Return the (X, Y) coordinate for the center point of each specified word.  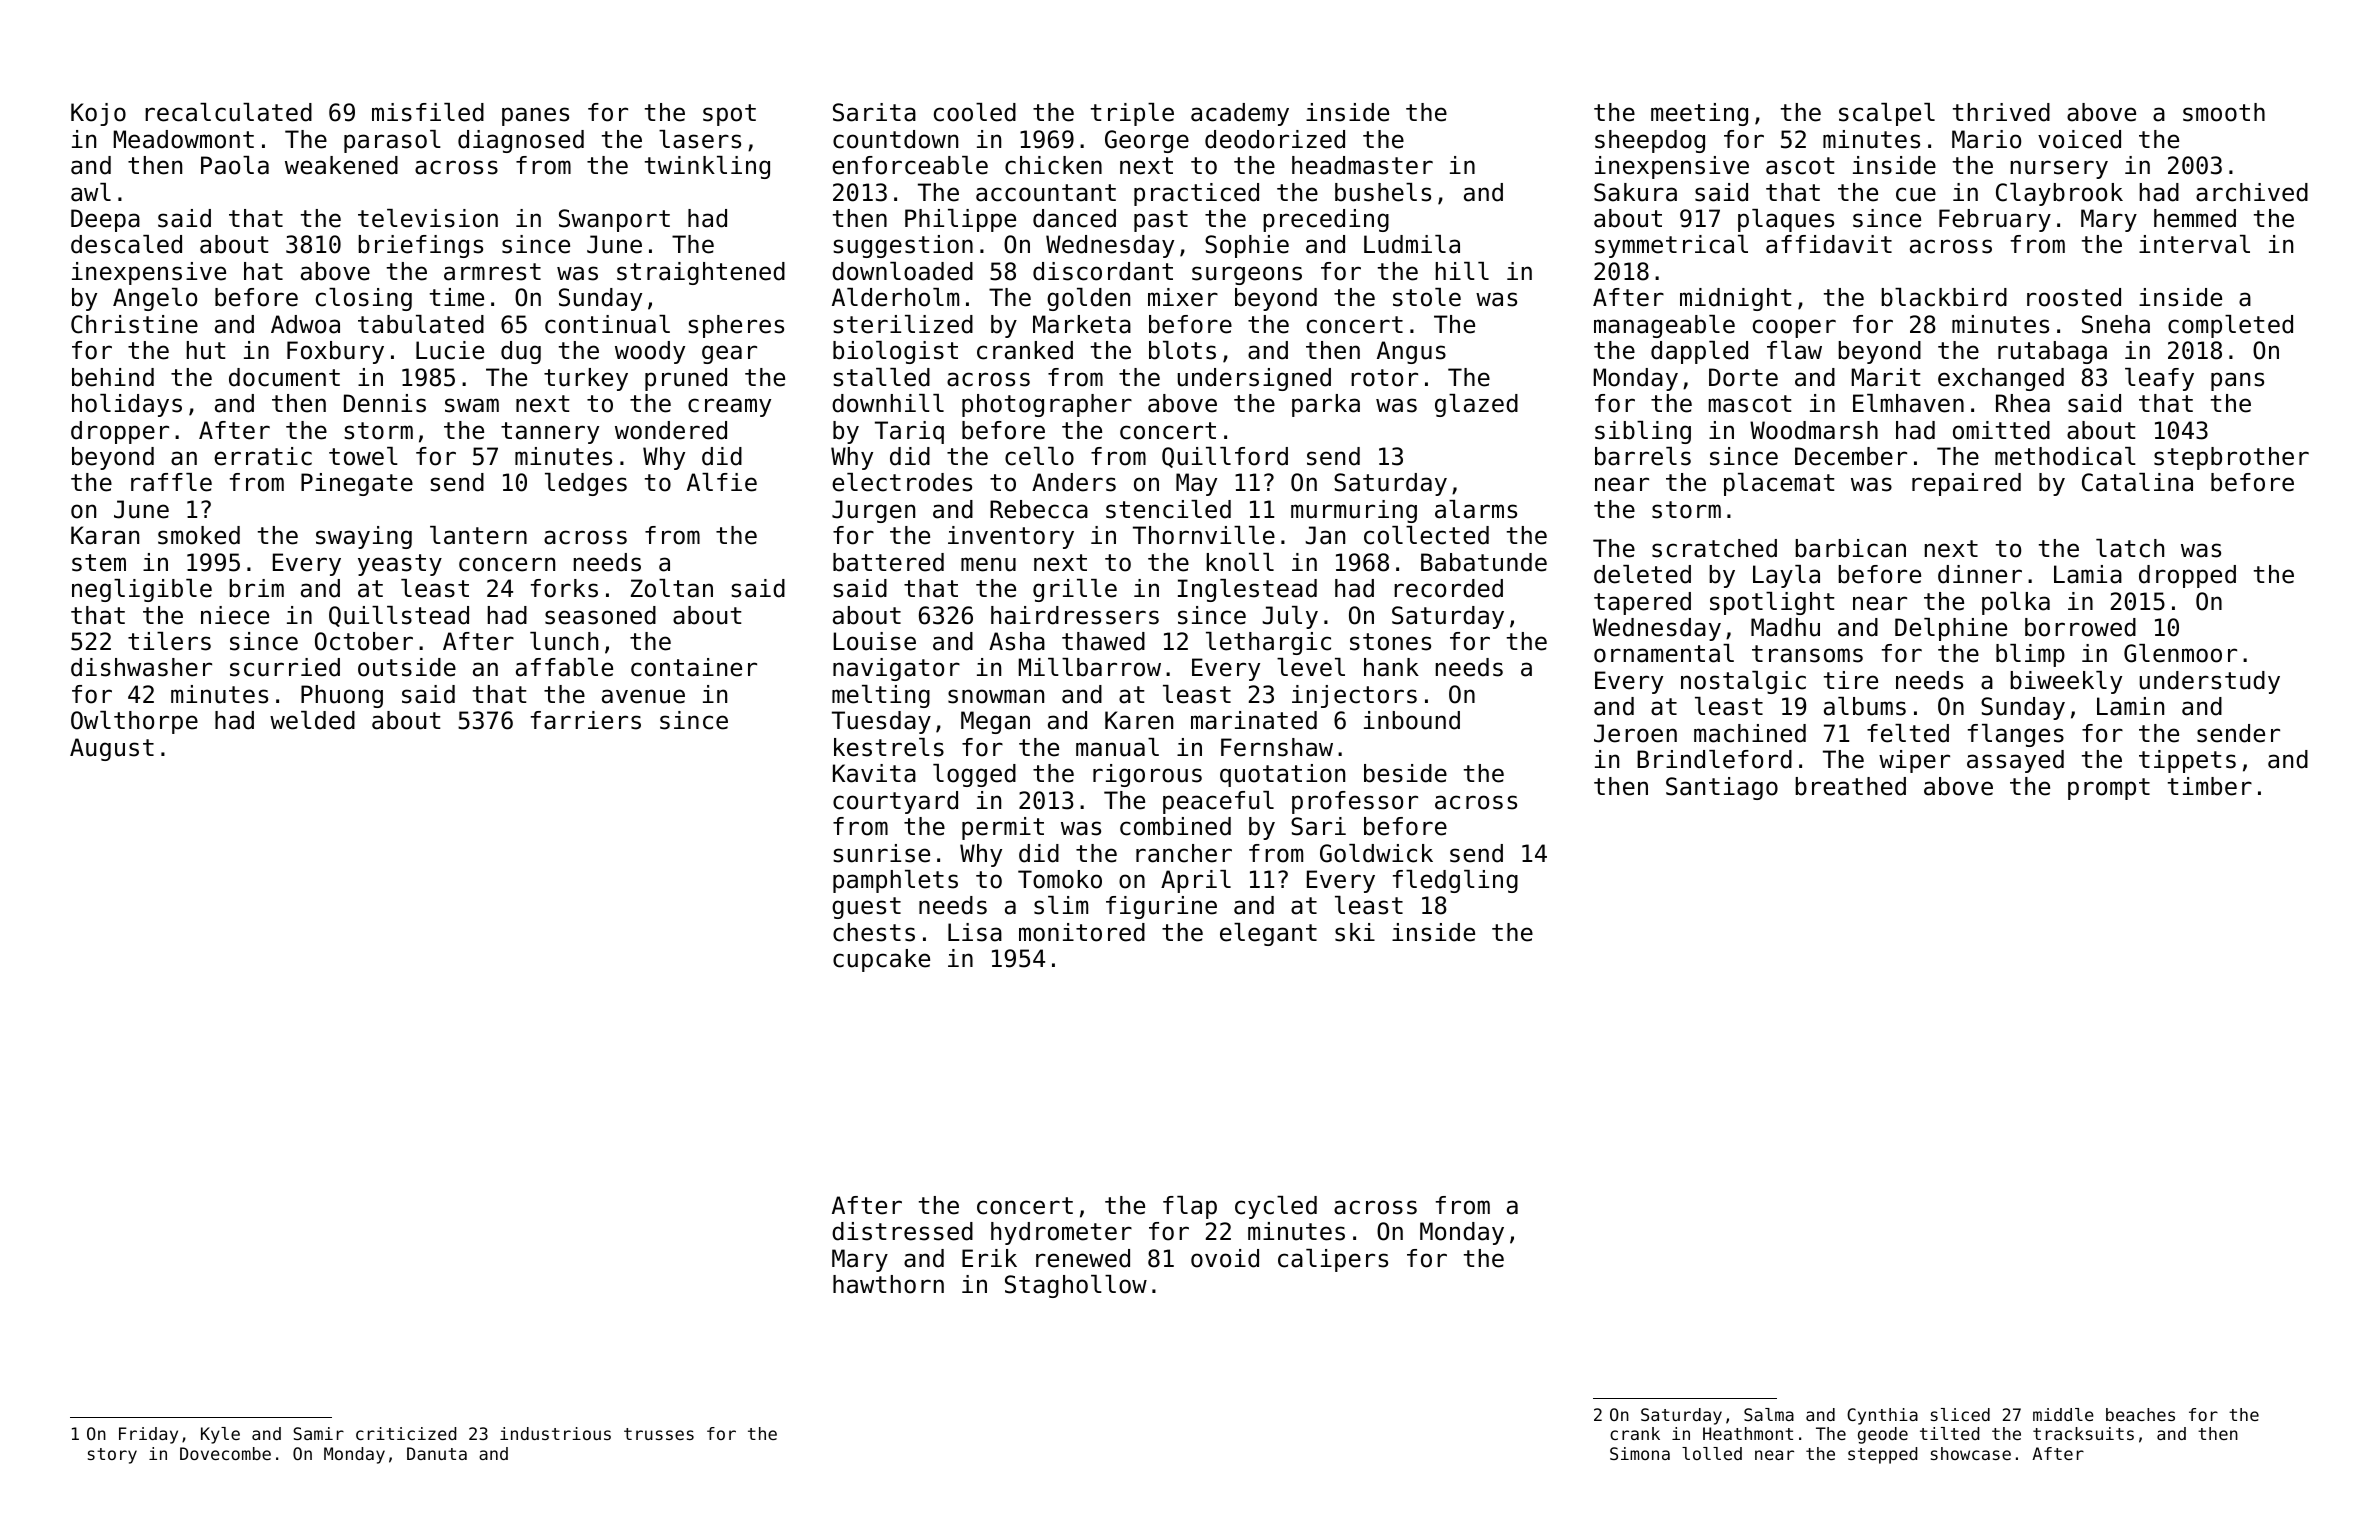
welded (312, 720)
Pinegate (357, 484)
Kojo (98, 114)
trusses (659, 1434)
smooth (2224, 112)
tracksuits (2083, 1433)
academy (1240, 114)
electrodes (902, 482)
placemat (1779, 484)
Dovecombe (225, 1453)
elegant (1268, 934)
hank (1391, 667)
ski (1355, 932)
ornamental (1664, 653)
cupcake (881, 960)
